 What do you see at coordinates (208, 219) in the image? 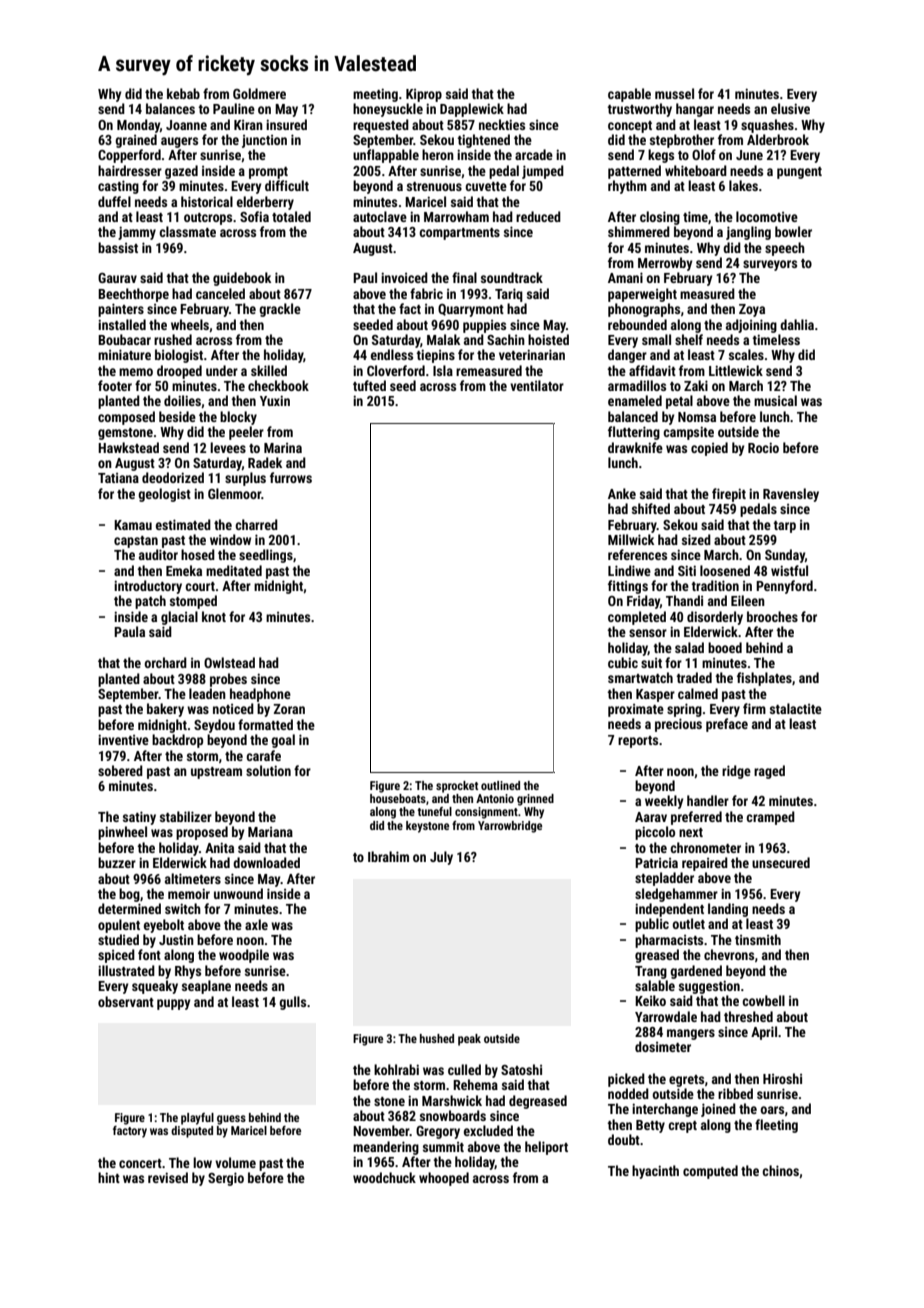
I see `outcrops` at bounding box center [208, 219].
